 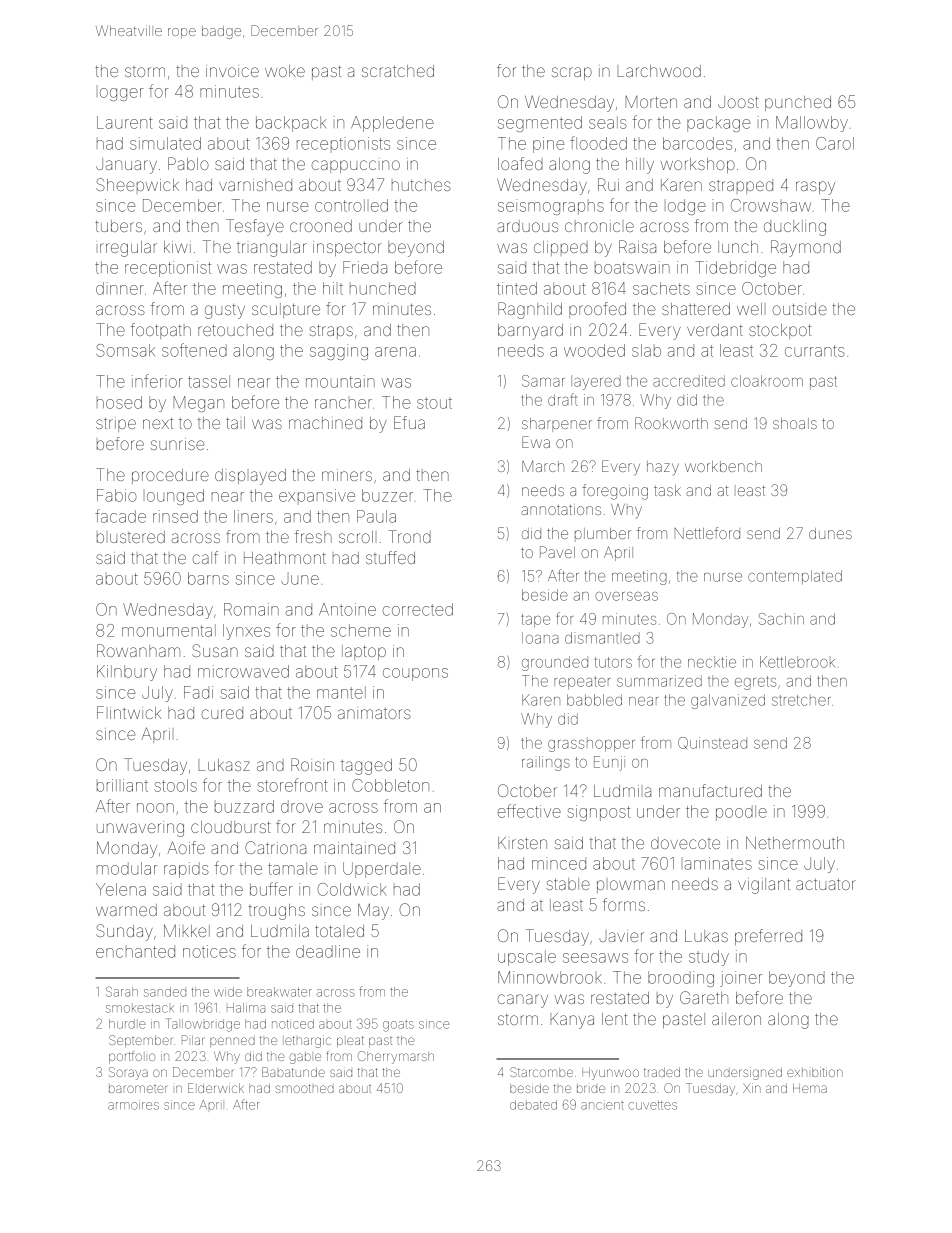 What do you see at coordinates (529, 811) in the image?
I see `effective` at bounding box center [529, 811].
